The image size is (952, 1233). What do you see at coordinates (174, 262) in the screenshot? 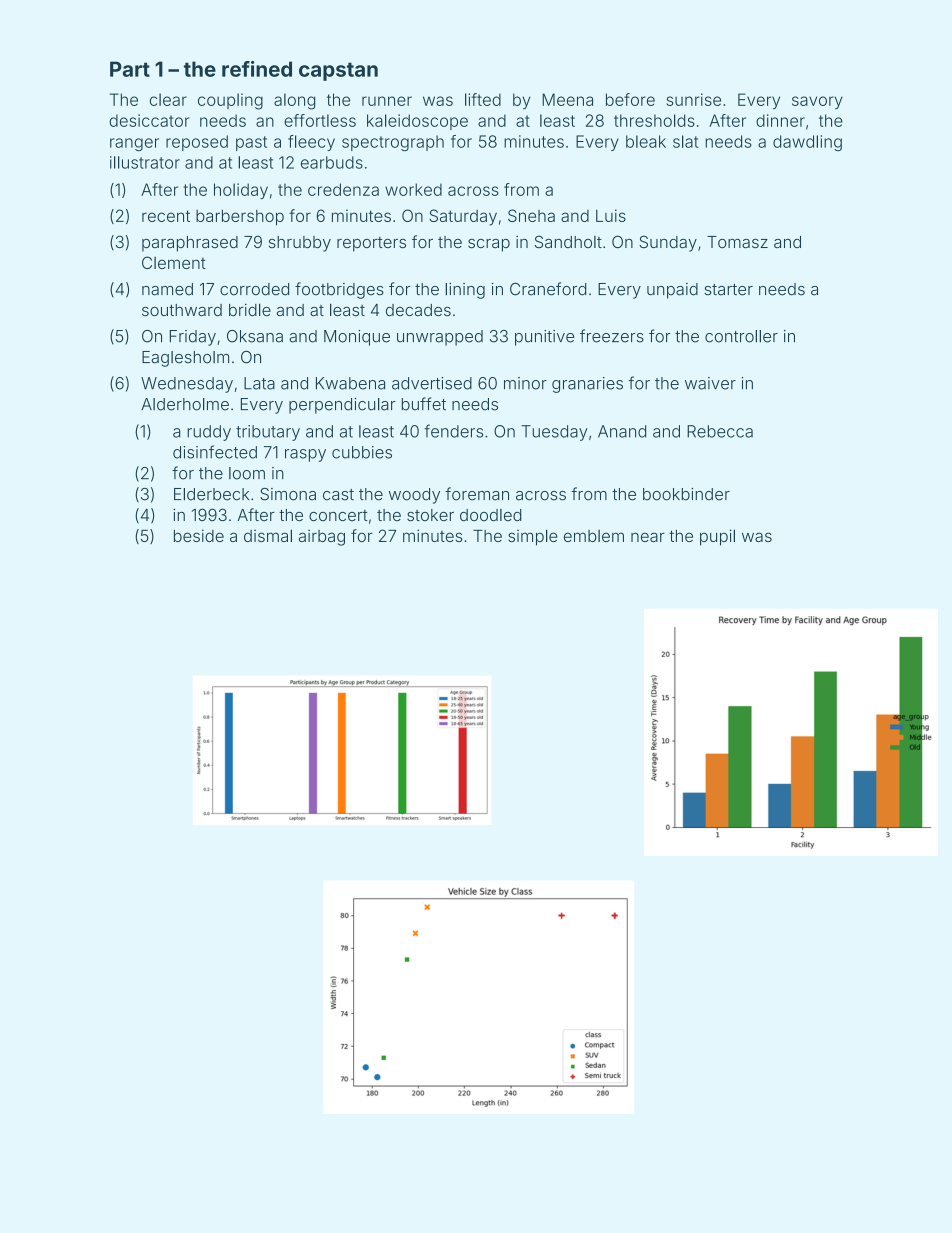
I see `Clement` at bounding box center [174, 262].
